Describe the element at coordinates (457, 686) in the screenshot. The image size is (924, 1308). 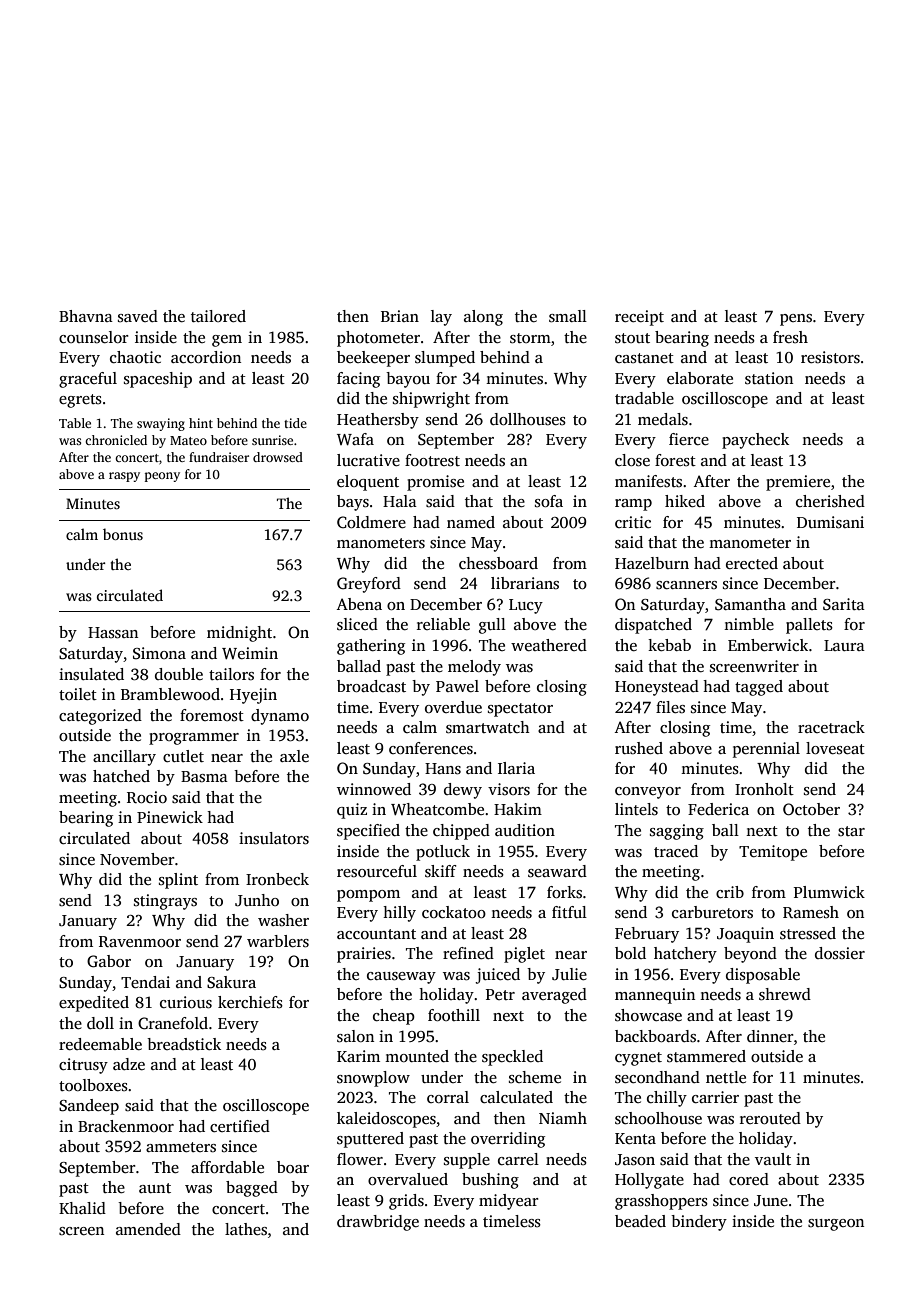
I see `Pawel` at that location.
